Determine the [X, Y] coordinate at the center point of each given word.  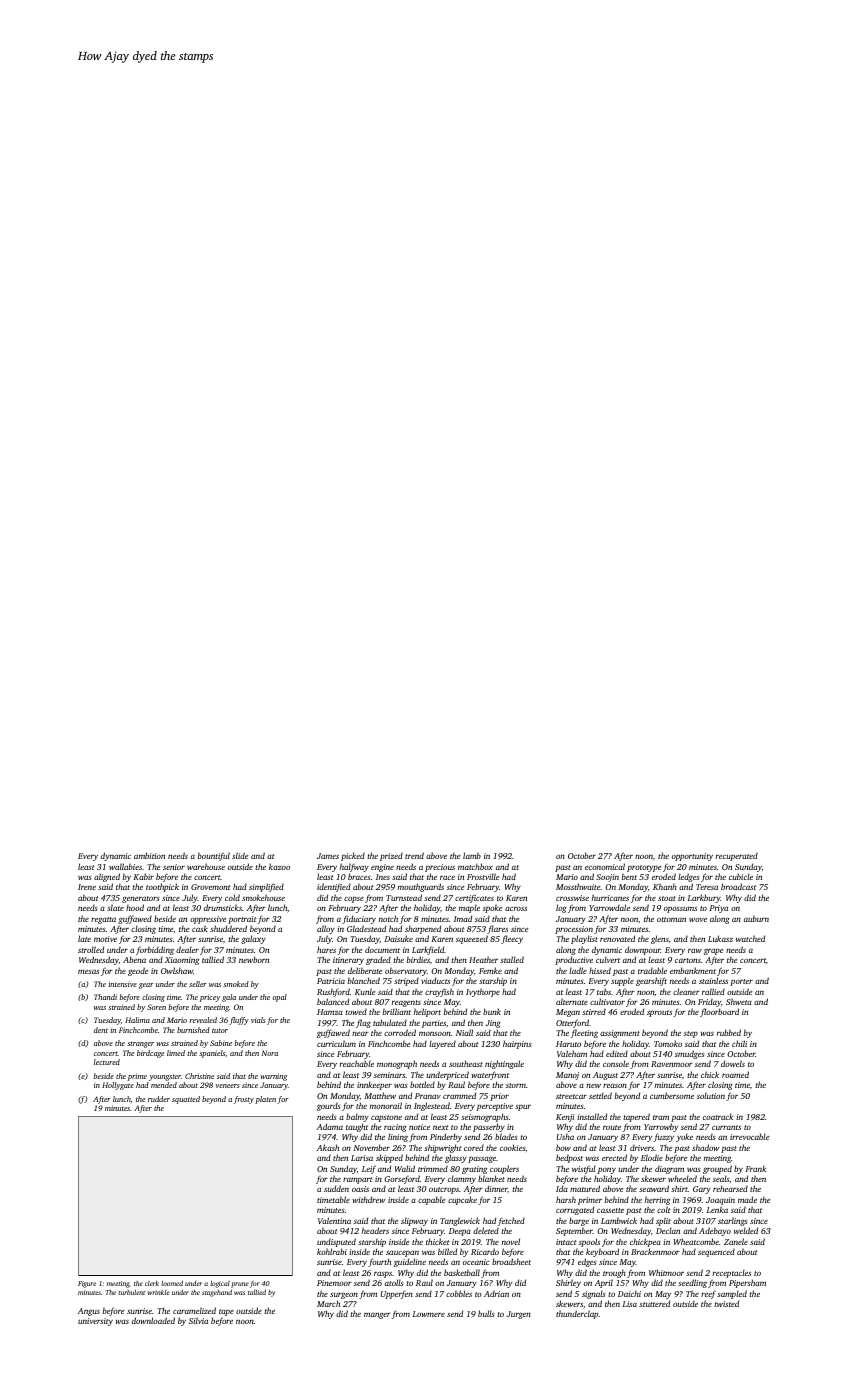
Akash [328, 1147]
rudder [159, 1099]
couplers [504, 1169]
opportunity [692, 857]
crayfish [439, 992]
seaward [654, 1188]
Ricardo [485, 1251]
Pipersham [747, 1283]
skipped [389, 1158]
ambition [149, 855]
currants [726, 1127]
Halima [137, 1020]
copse [354, 900]
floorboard [719, 1012]
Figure [87, 1284]
